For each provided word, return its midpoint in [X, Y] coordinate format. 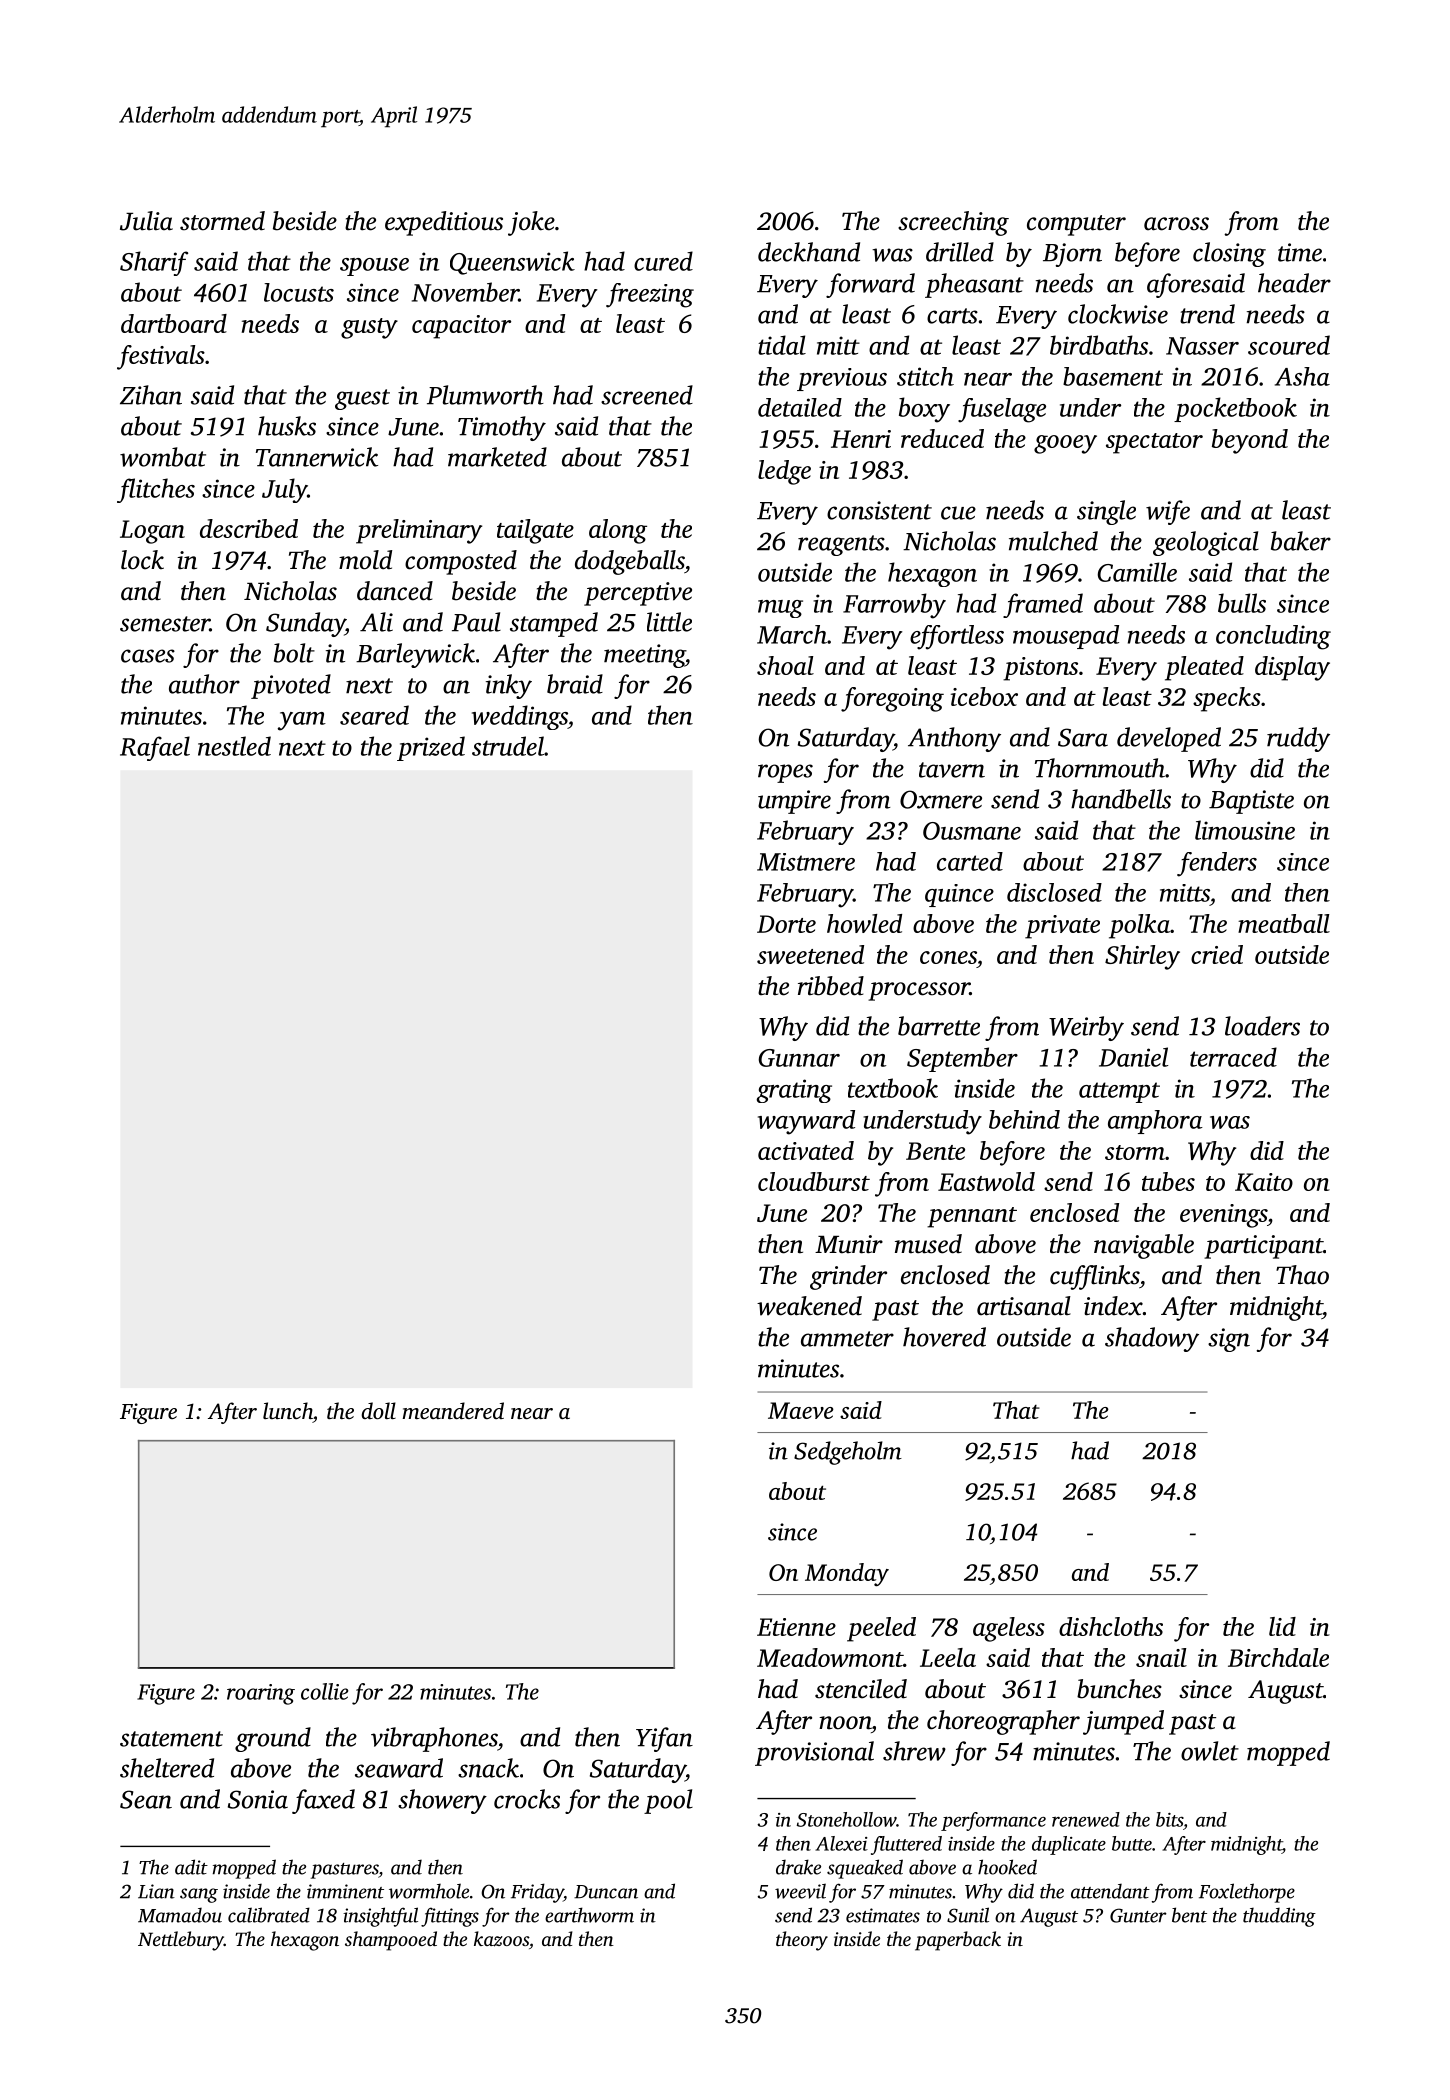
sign [1229, 1340]
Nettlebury [181, 1941]
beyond [1250, 441]
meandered [453, 1410]
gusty [369, 328]
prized [431, 748]
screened [647, 395]
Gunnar [799, 1058]
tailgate [535, 531]
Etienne [796, 1627]
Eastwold [986, 1181]
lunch [288, 1410]
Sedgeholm [848, 1453]
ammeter [847, 1339]
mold [365, 560]
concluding [1273, 637]
